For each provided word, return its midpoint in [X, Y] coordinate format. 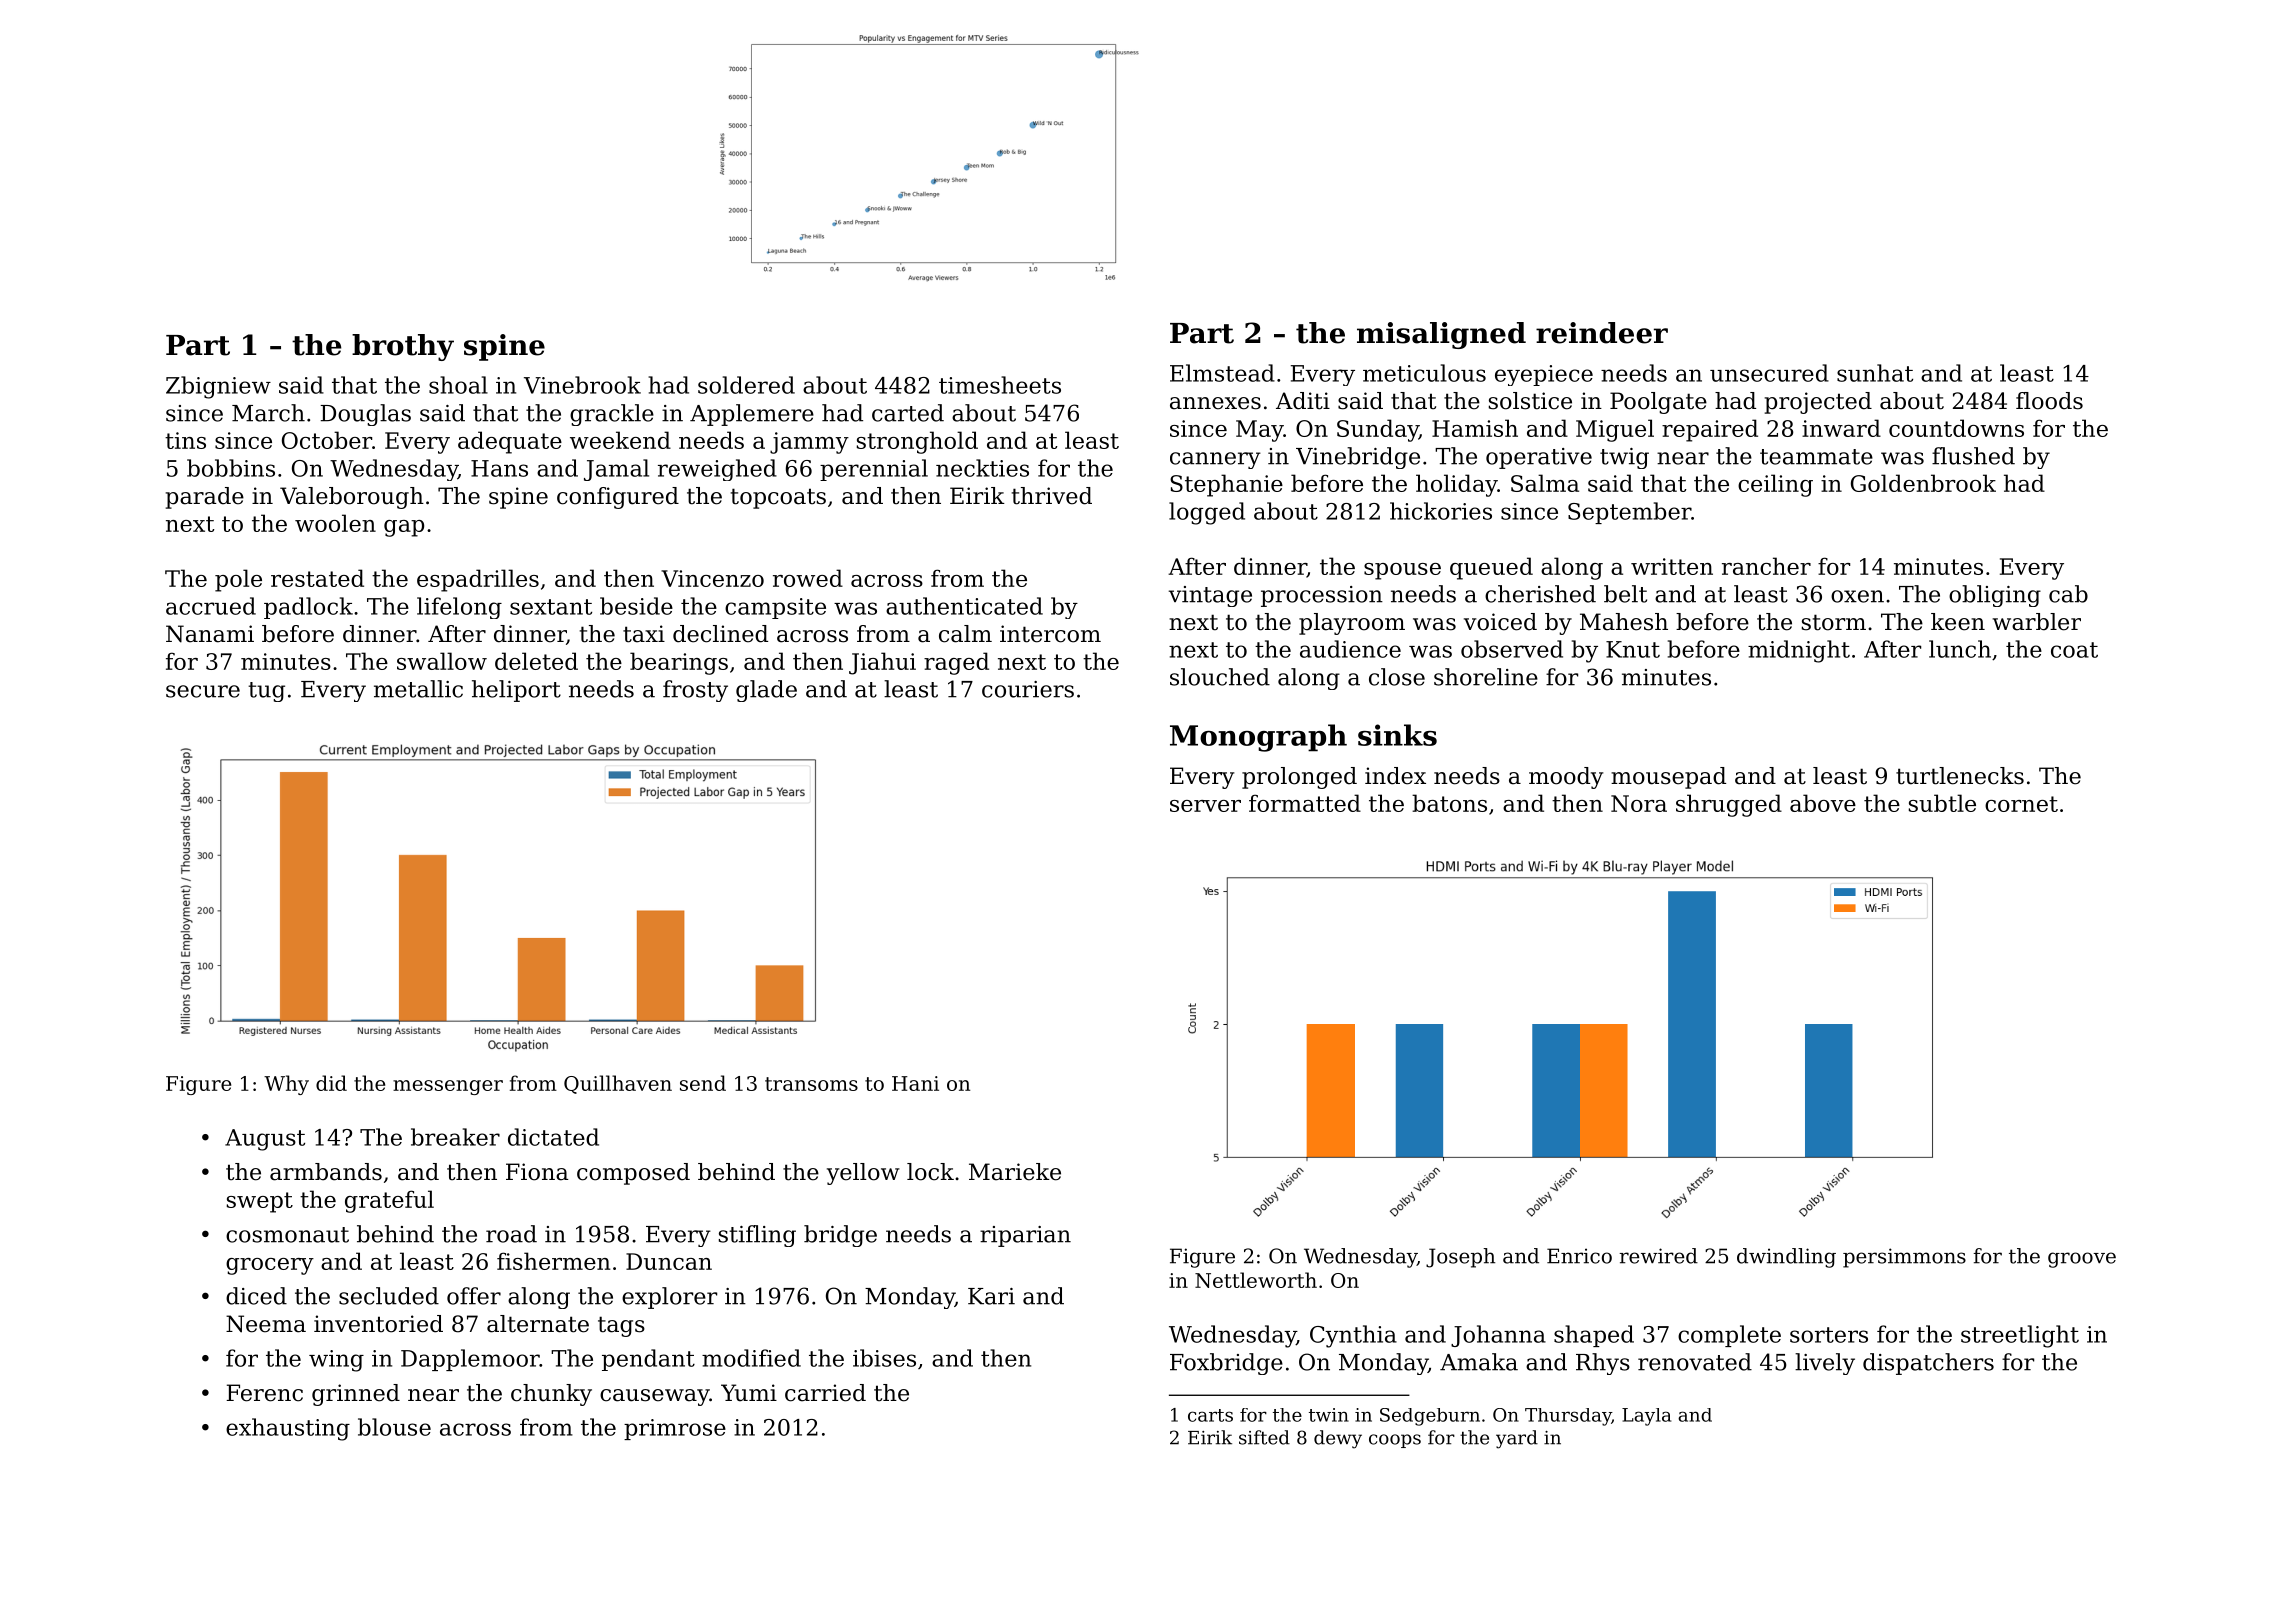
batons [1449, 803]
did [331, 1083]
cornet [2021, 804]
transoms [811, 1084]
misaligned [1441, 335]
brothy [403, 347]
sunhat [1875, 373]
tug [266, 692]
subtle [1942, 803]
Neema [266, 1324]
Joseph [1460, 1258]
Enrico [1579, 1256]
